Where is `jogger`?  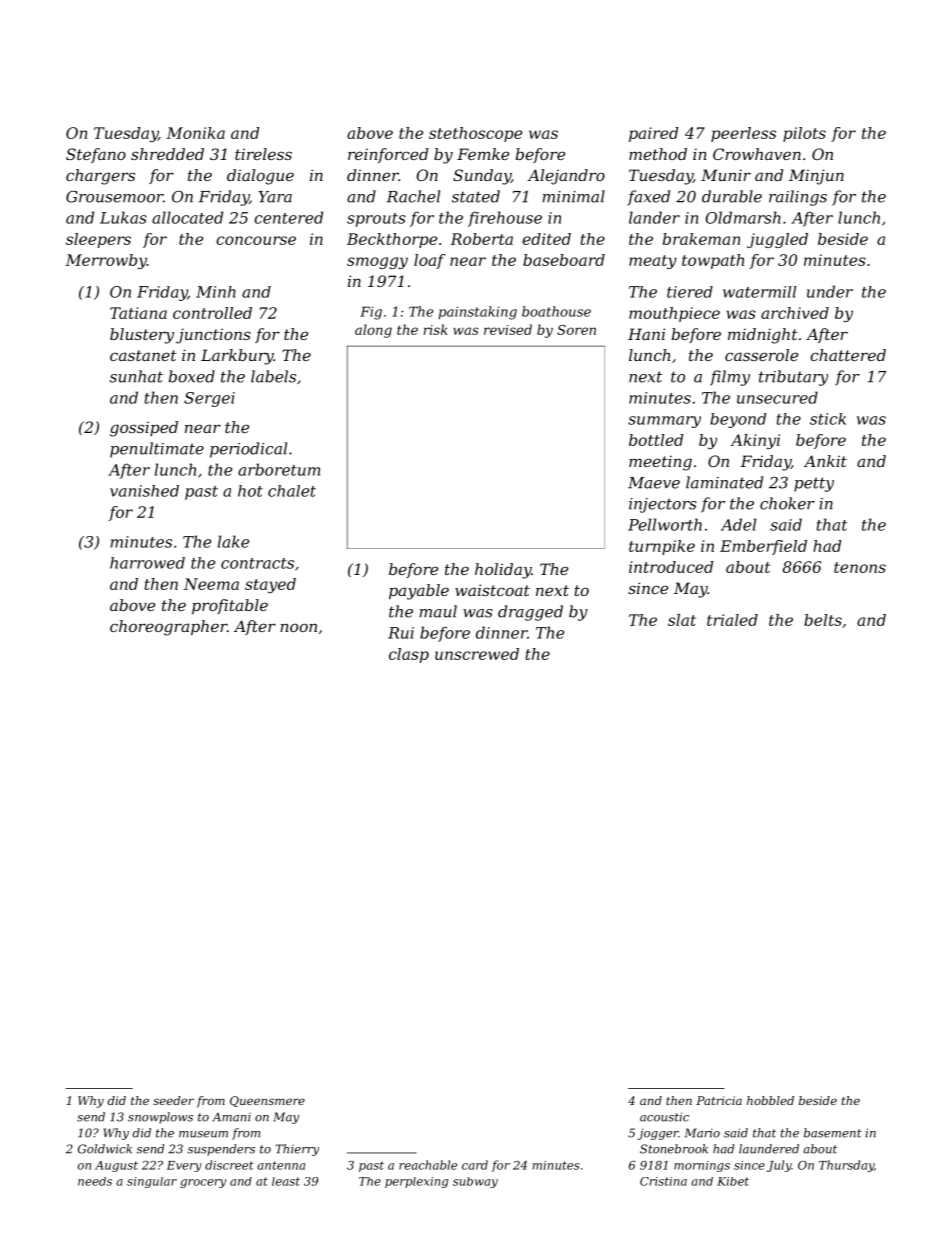
jogger is located at coordinates (658, 1134).
